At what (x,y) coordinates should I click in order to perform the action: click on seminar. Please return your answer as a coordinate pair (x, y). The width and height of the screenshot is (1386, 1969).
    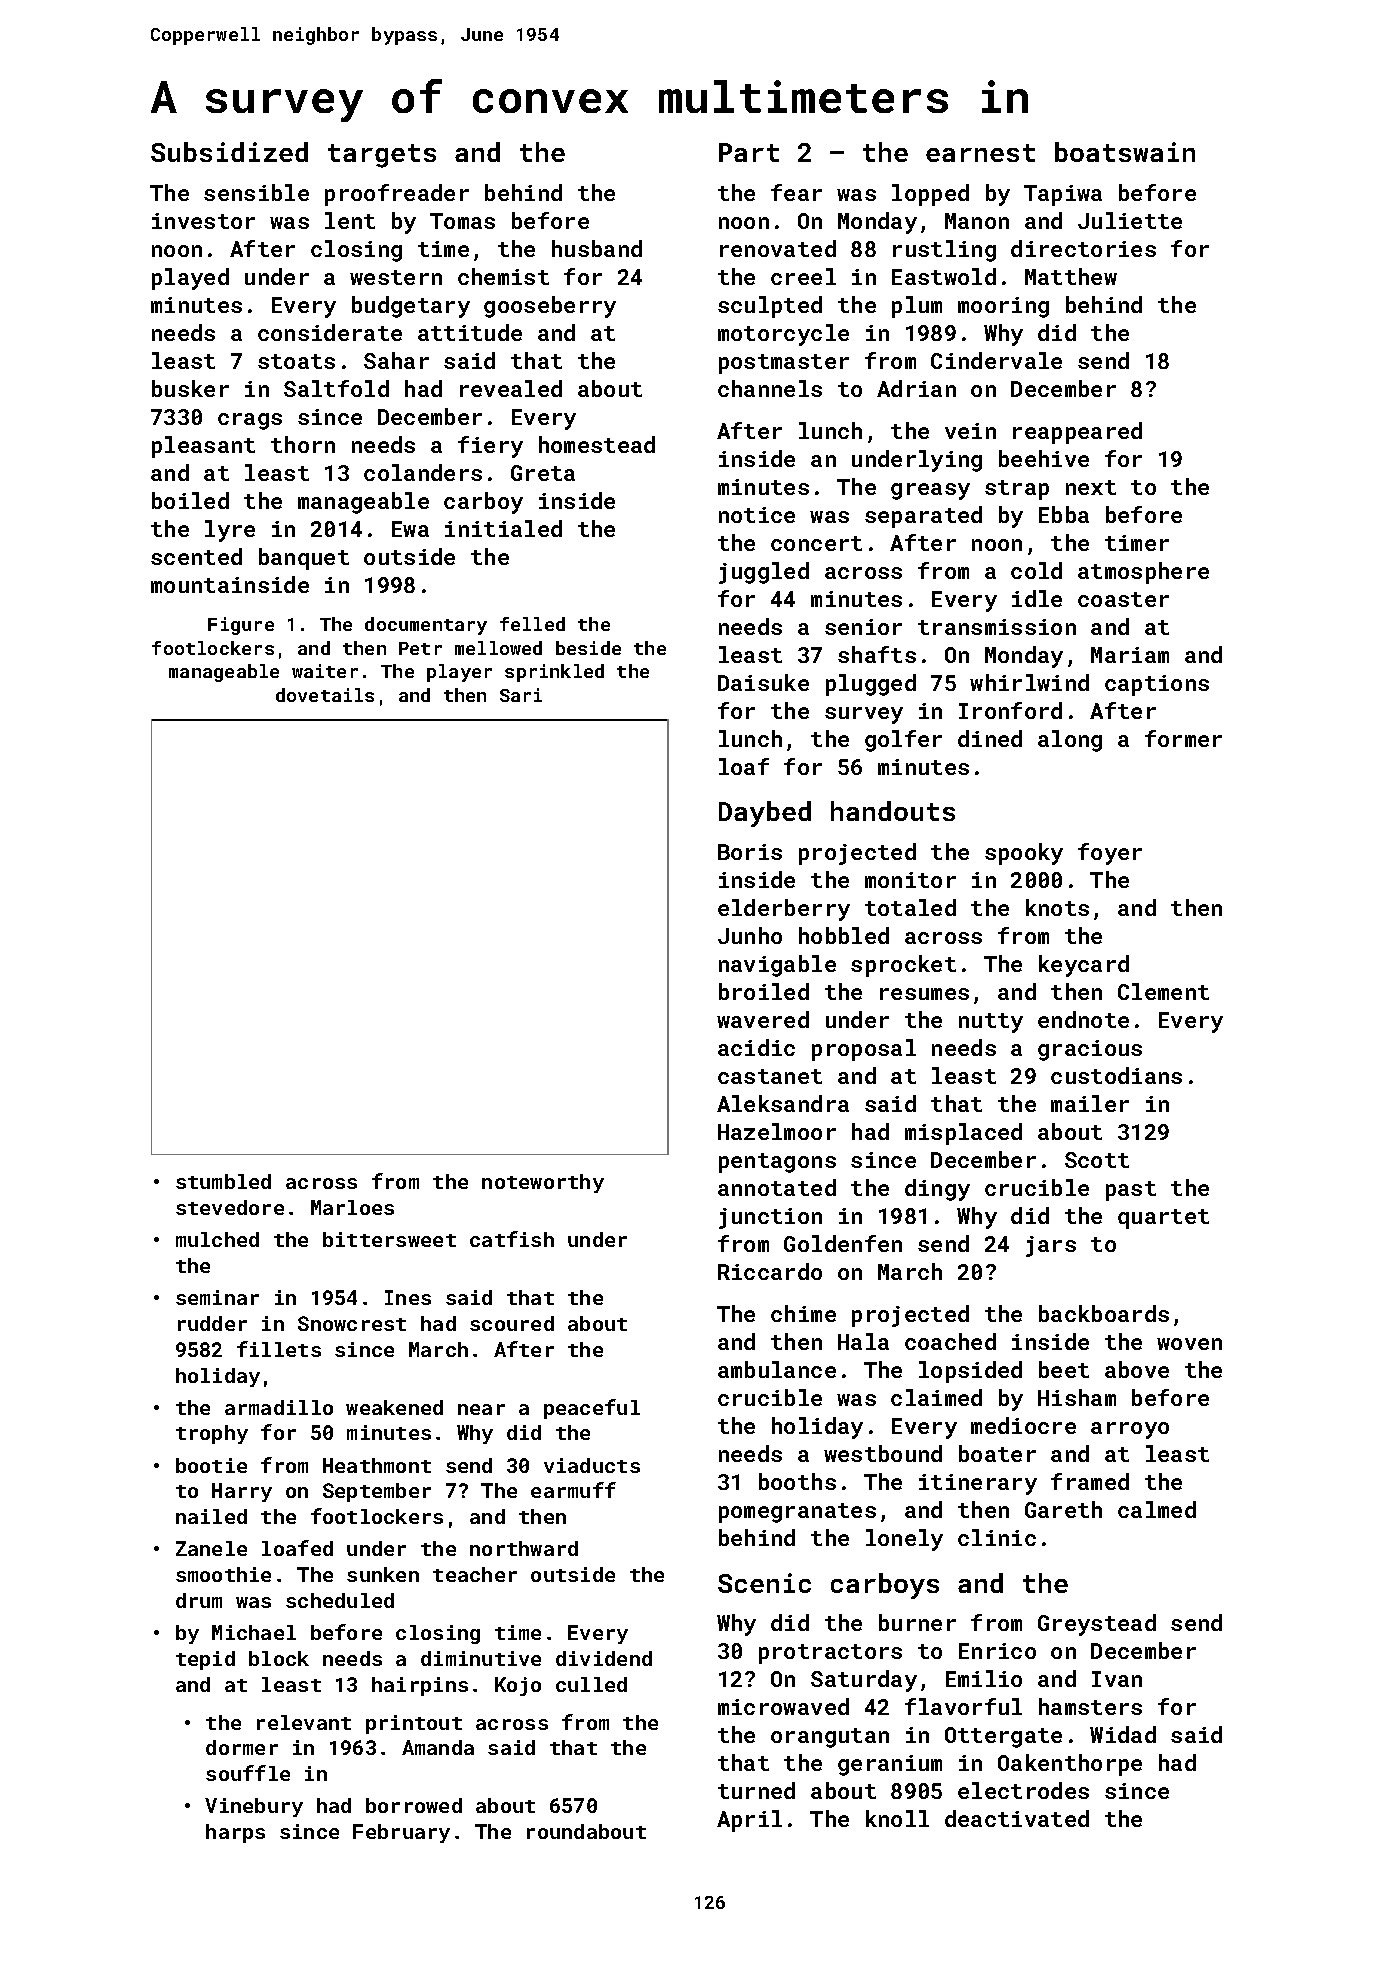
    Looking at the image, I should click on (217, 1297).
